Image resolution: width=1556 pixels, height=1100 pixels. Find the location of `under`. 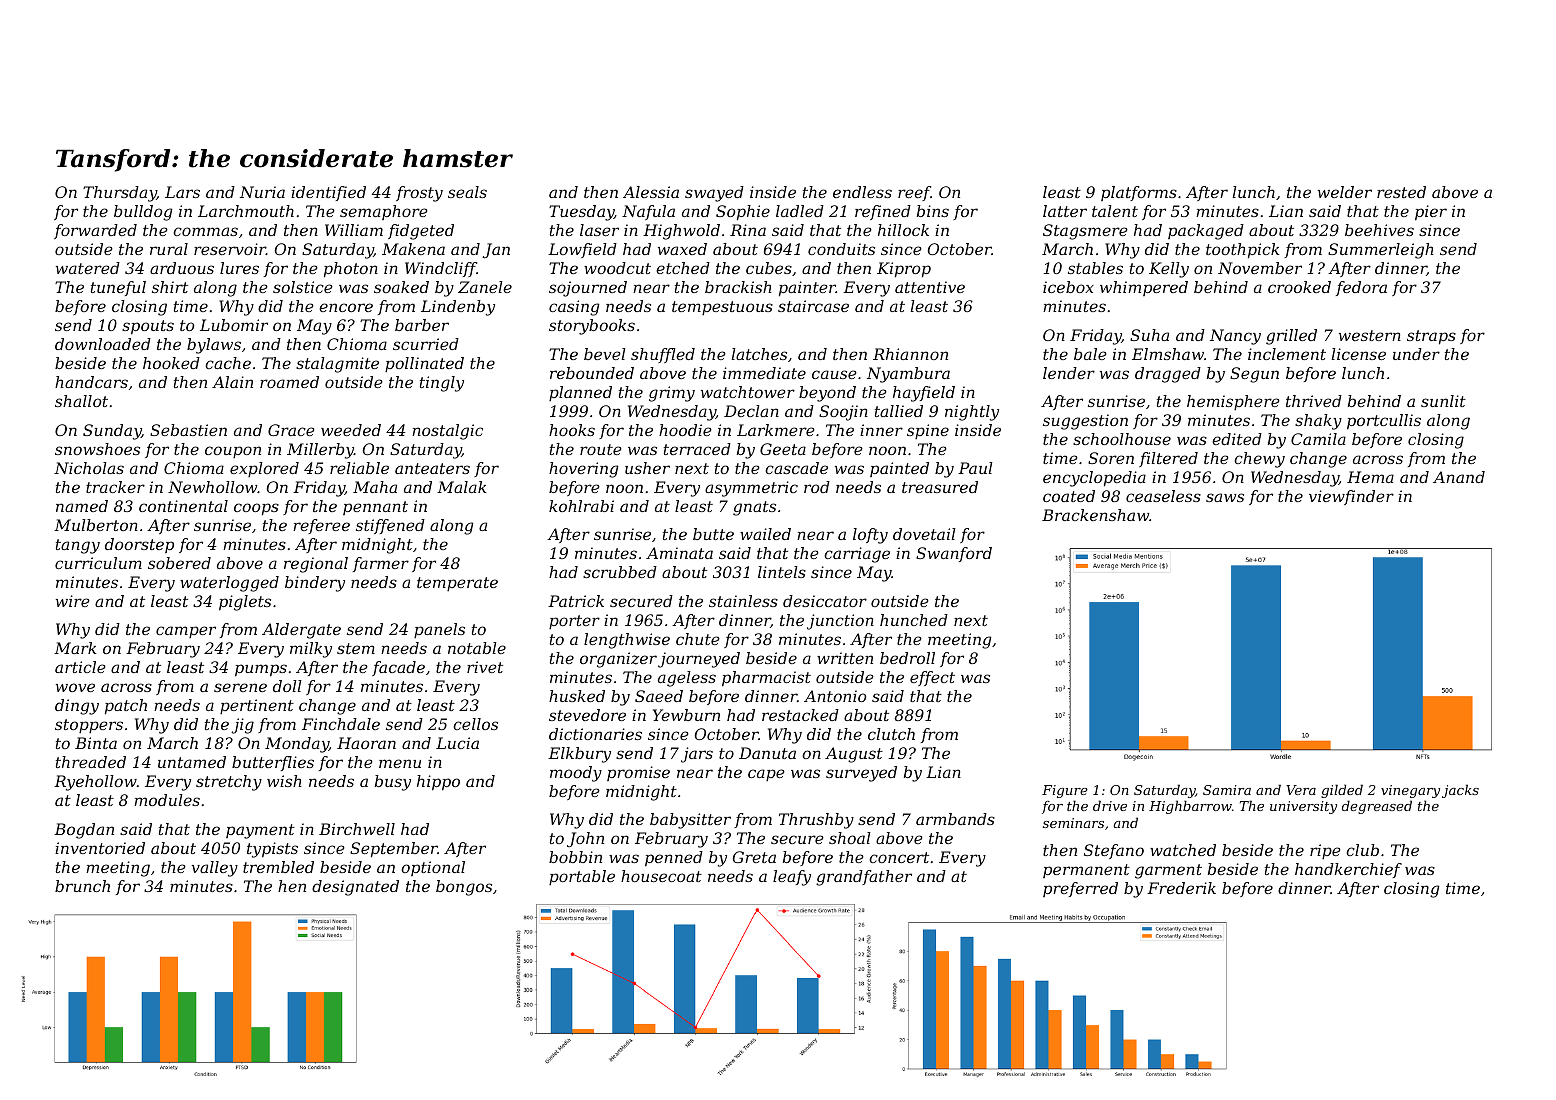

under is located at coordinates (1416, 354).
